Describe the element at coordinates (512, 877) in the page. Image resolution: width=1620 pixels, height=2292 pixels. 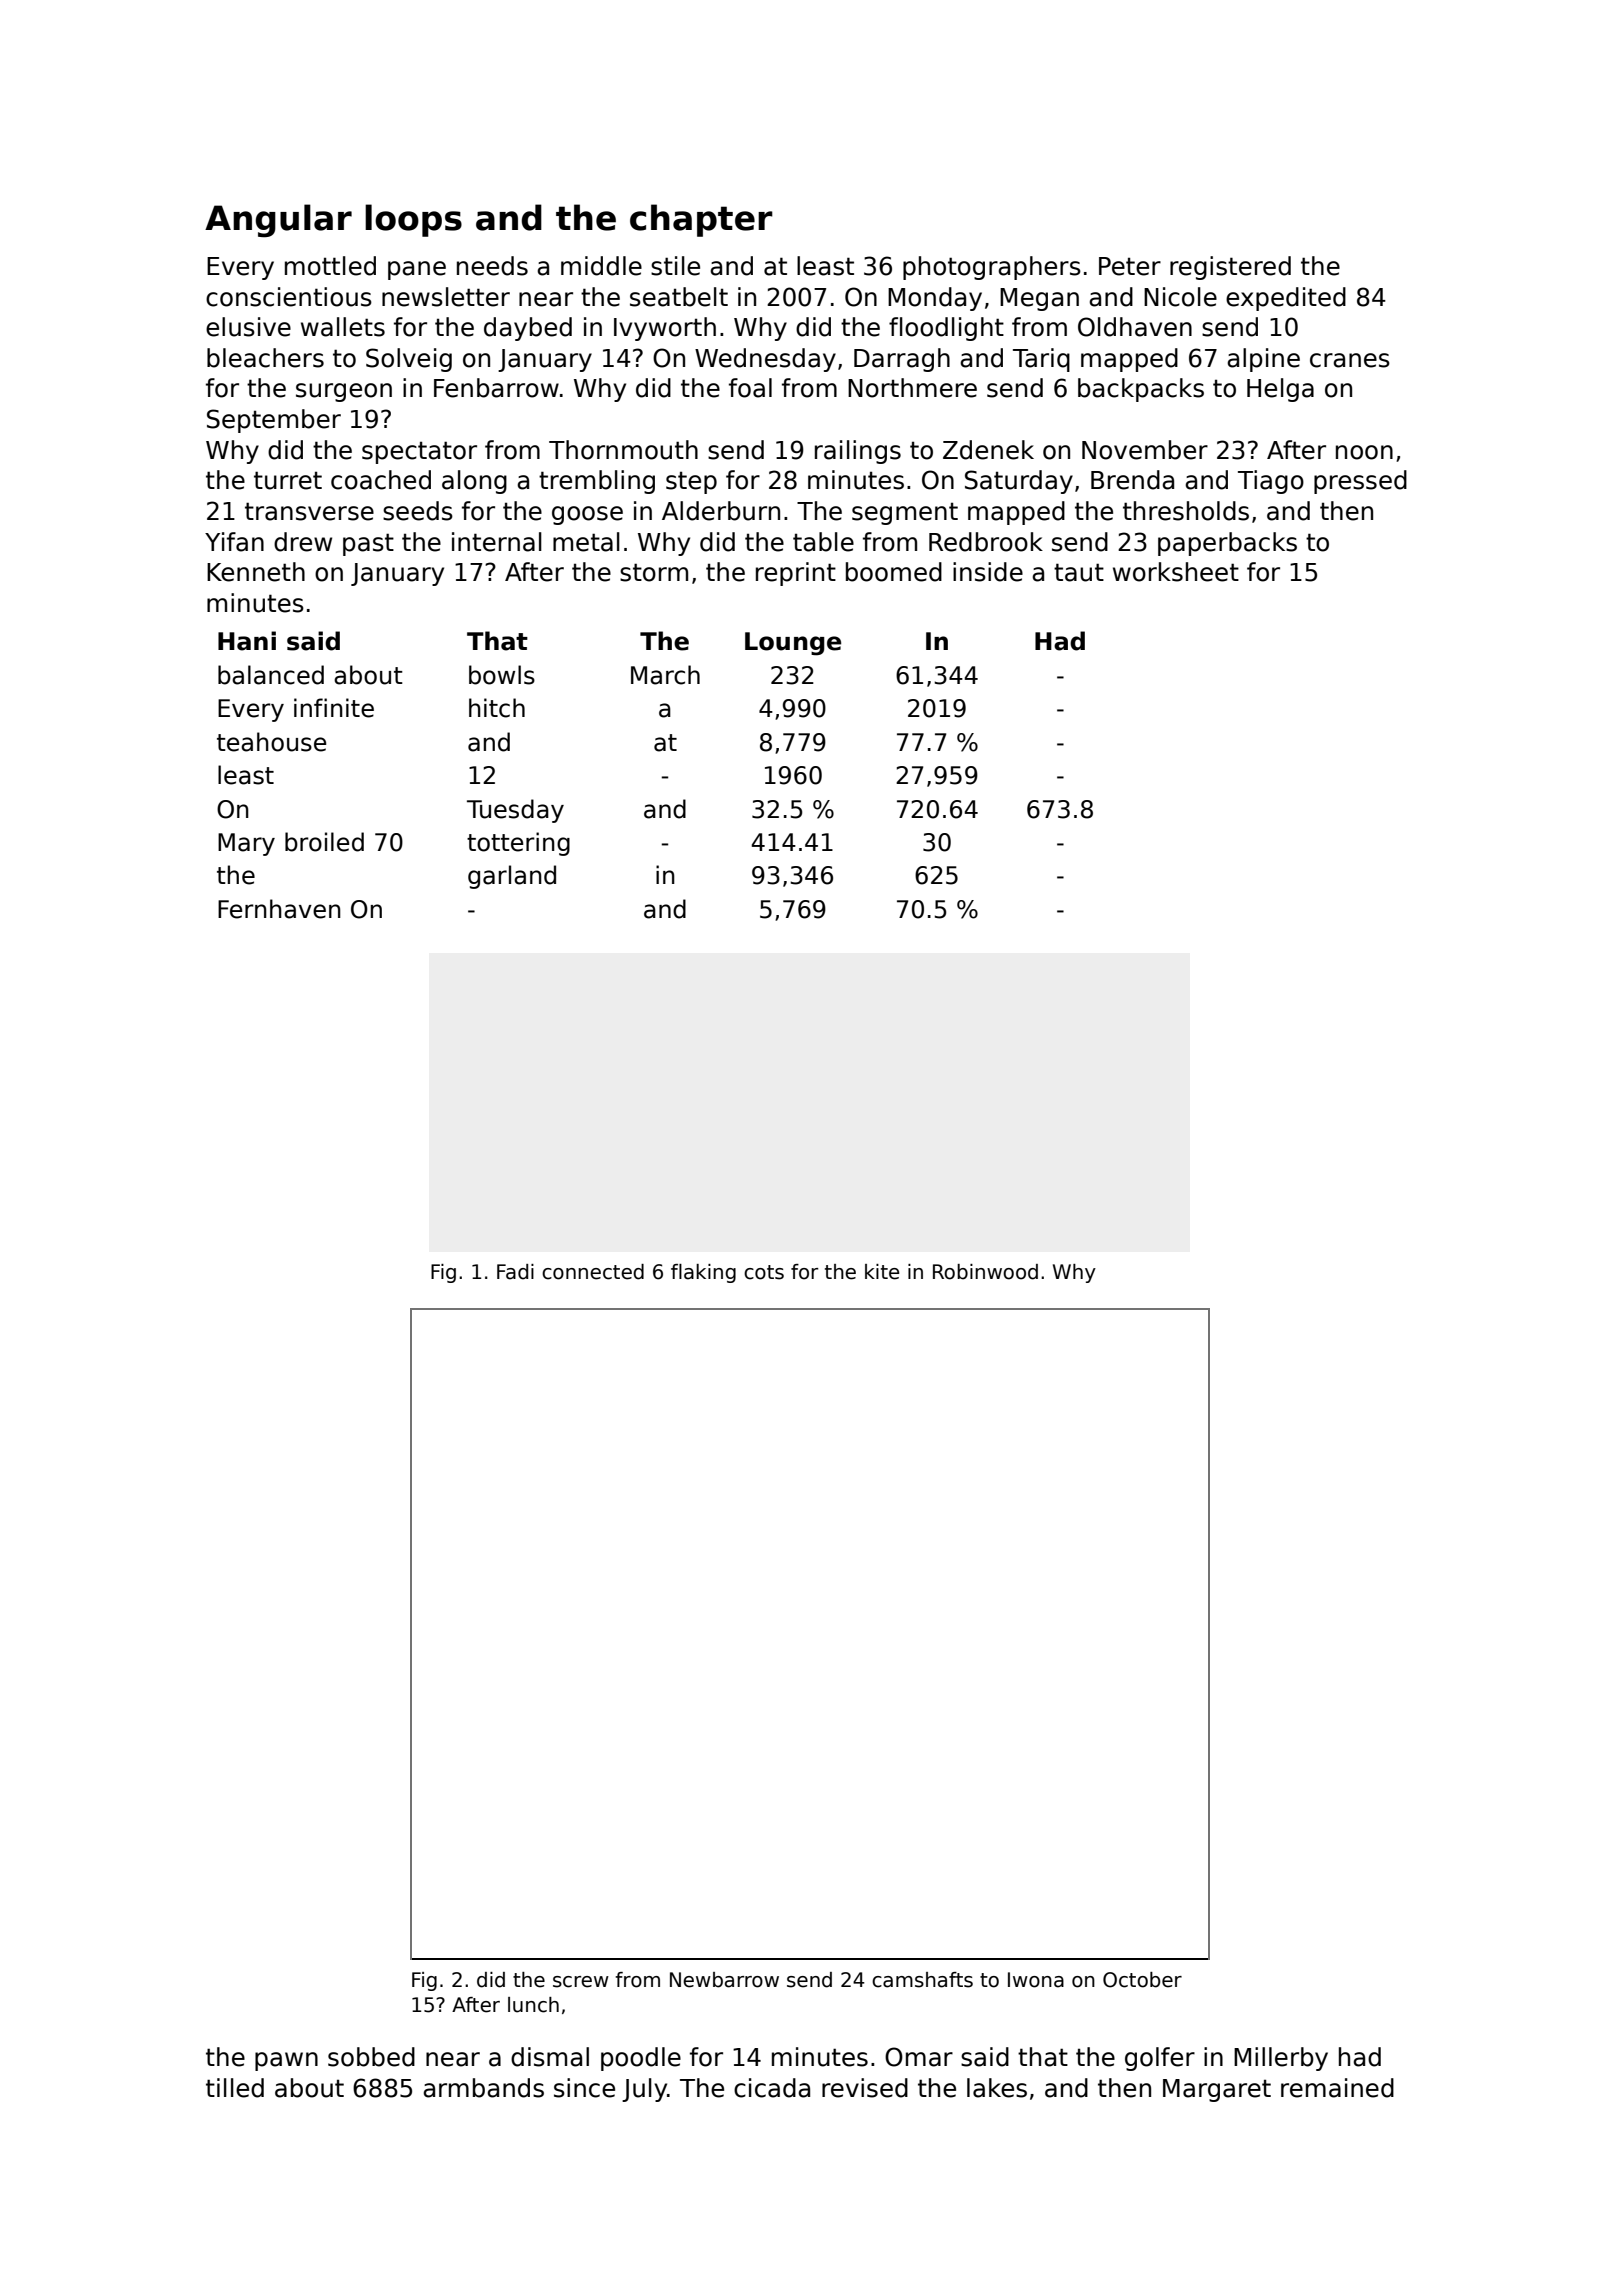
I see `garland` at that location.
